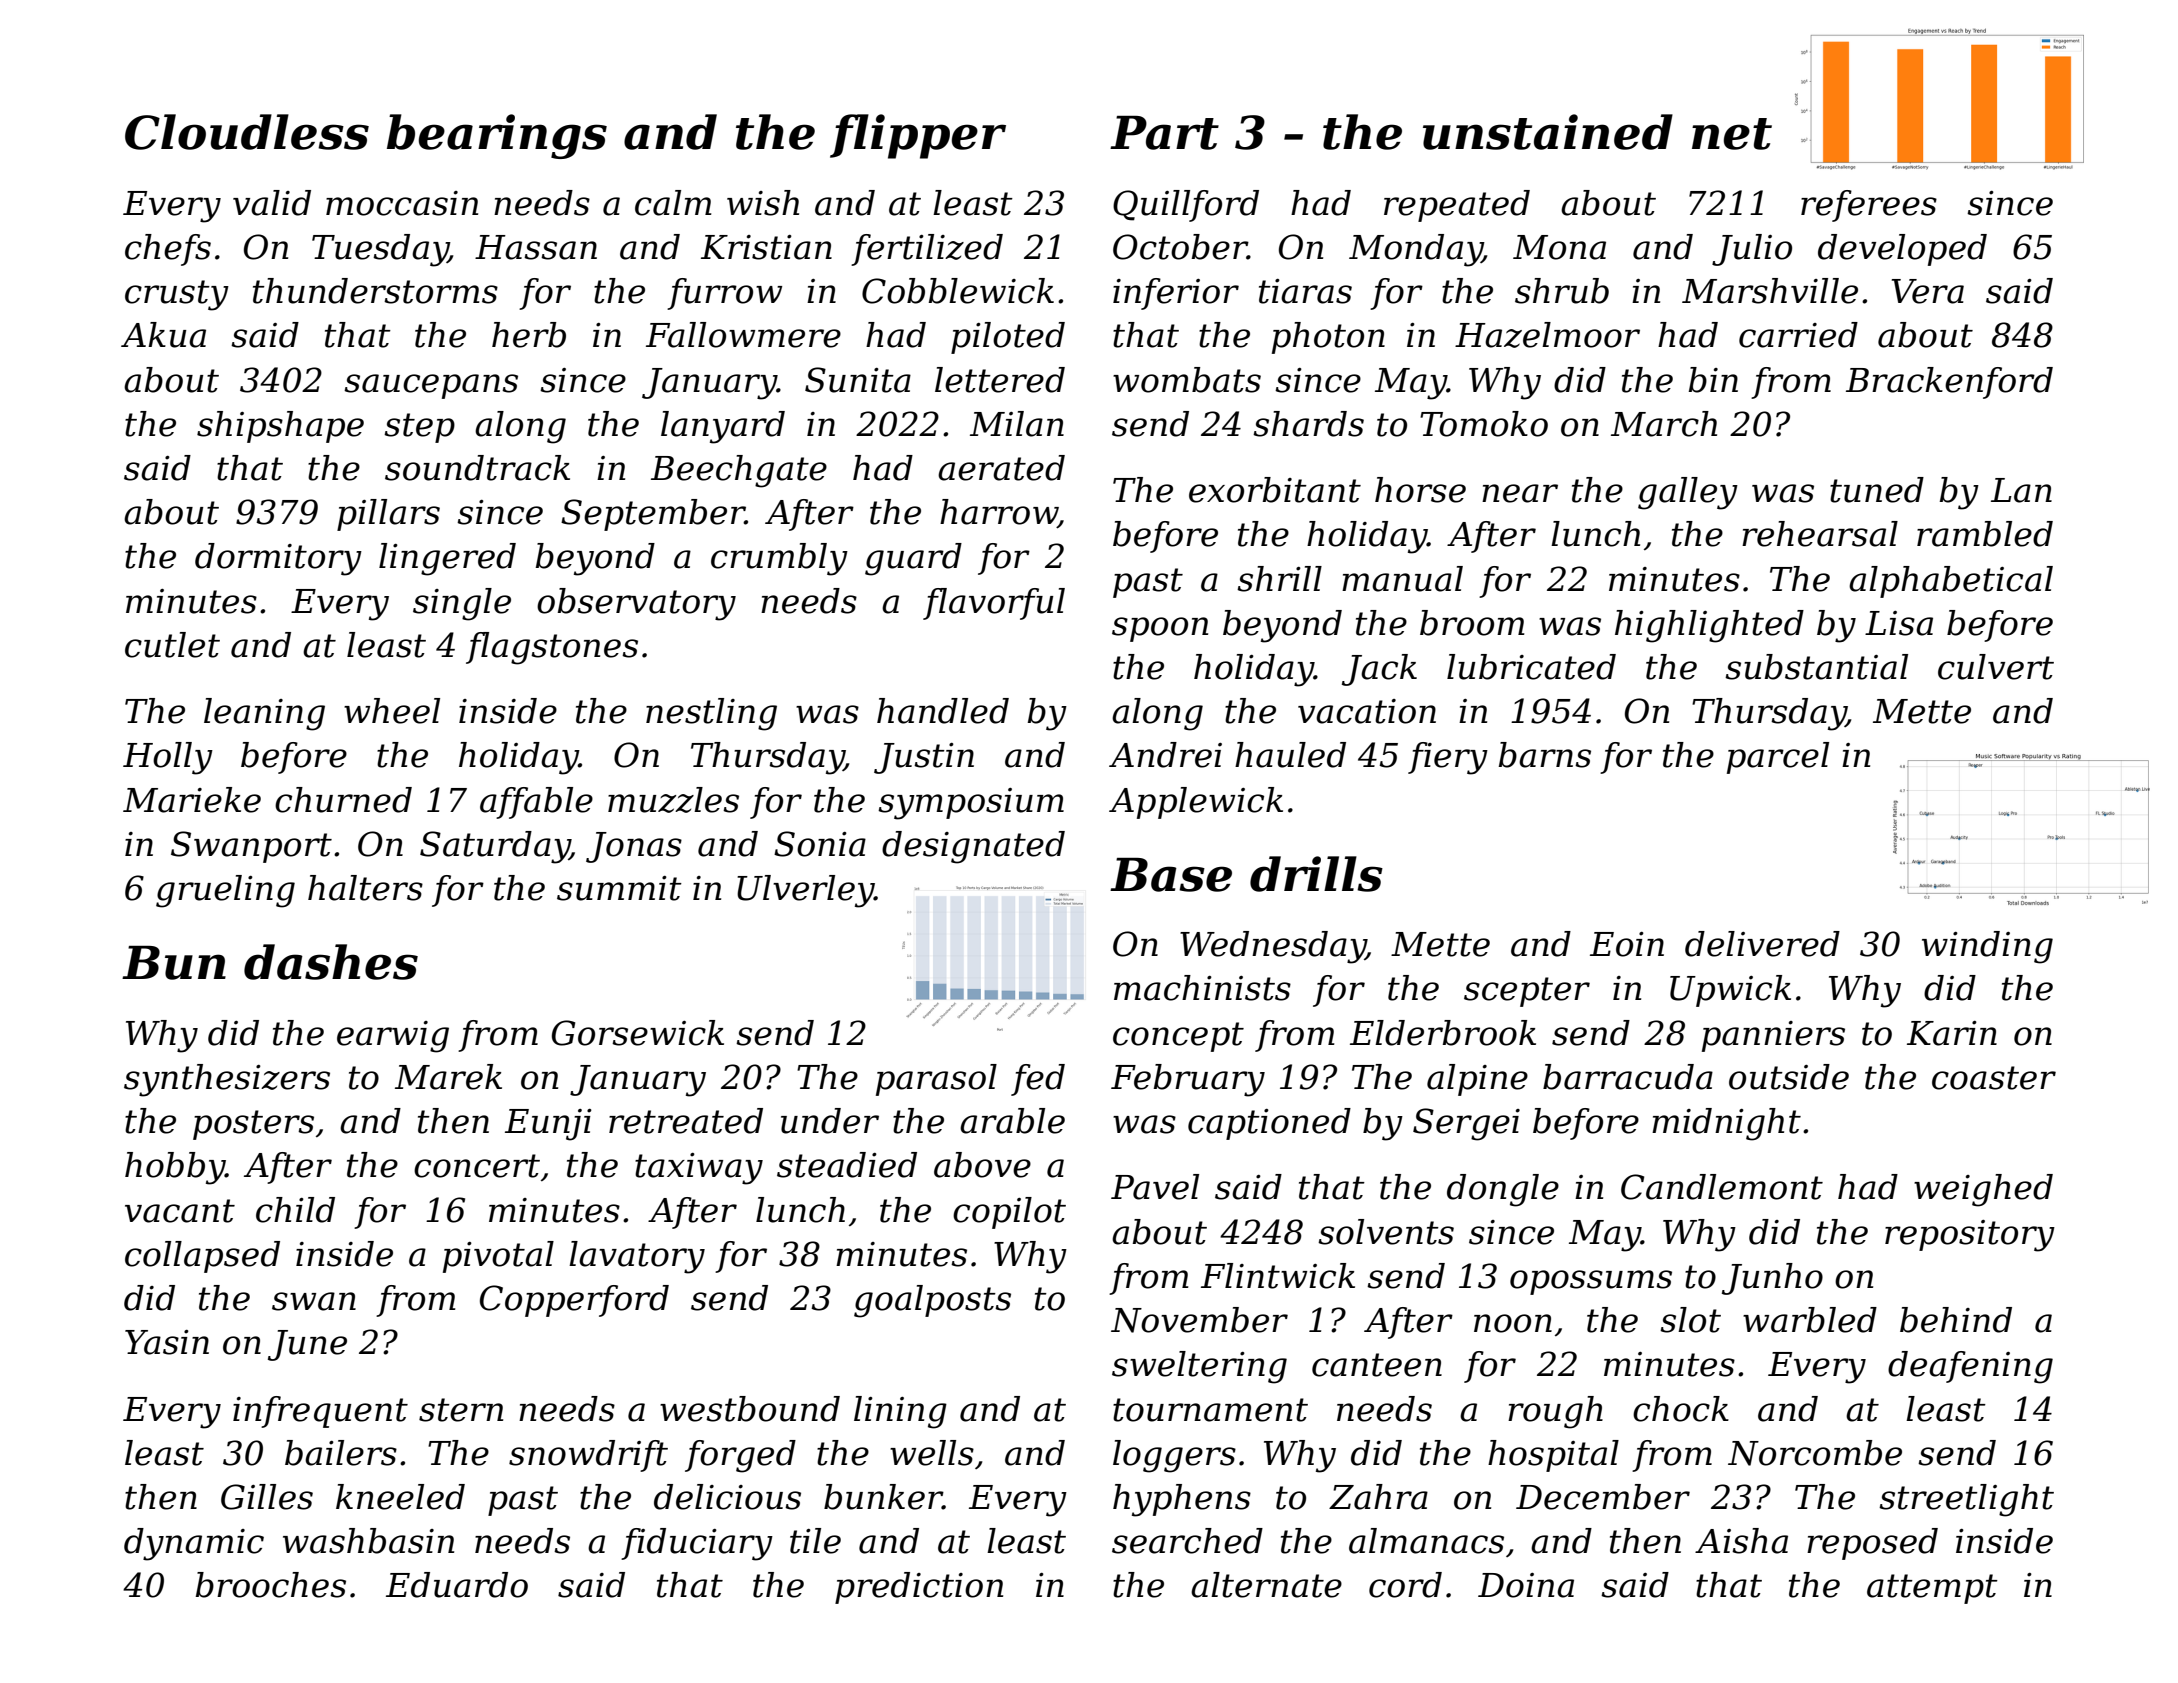 The image size is (2178, 1683). Describe the element at coordinates (999, 513) in the image. I see `harrow` at that location.
